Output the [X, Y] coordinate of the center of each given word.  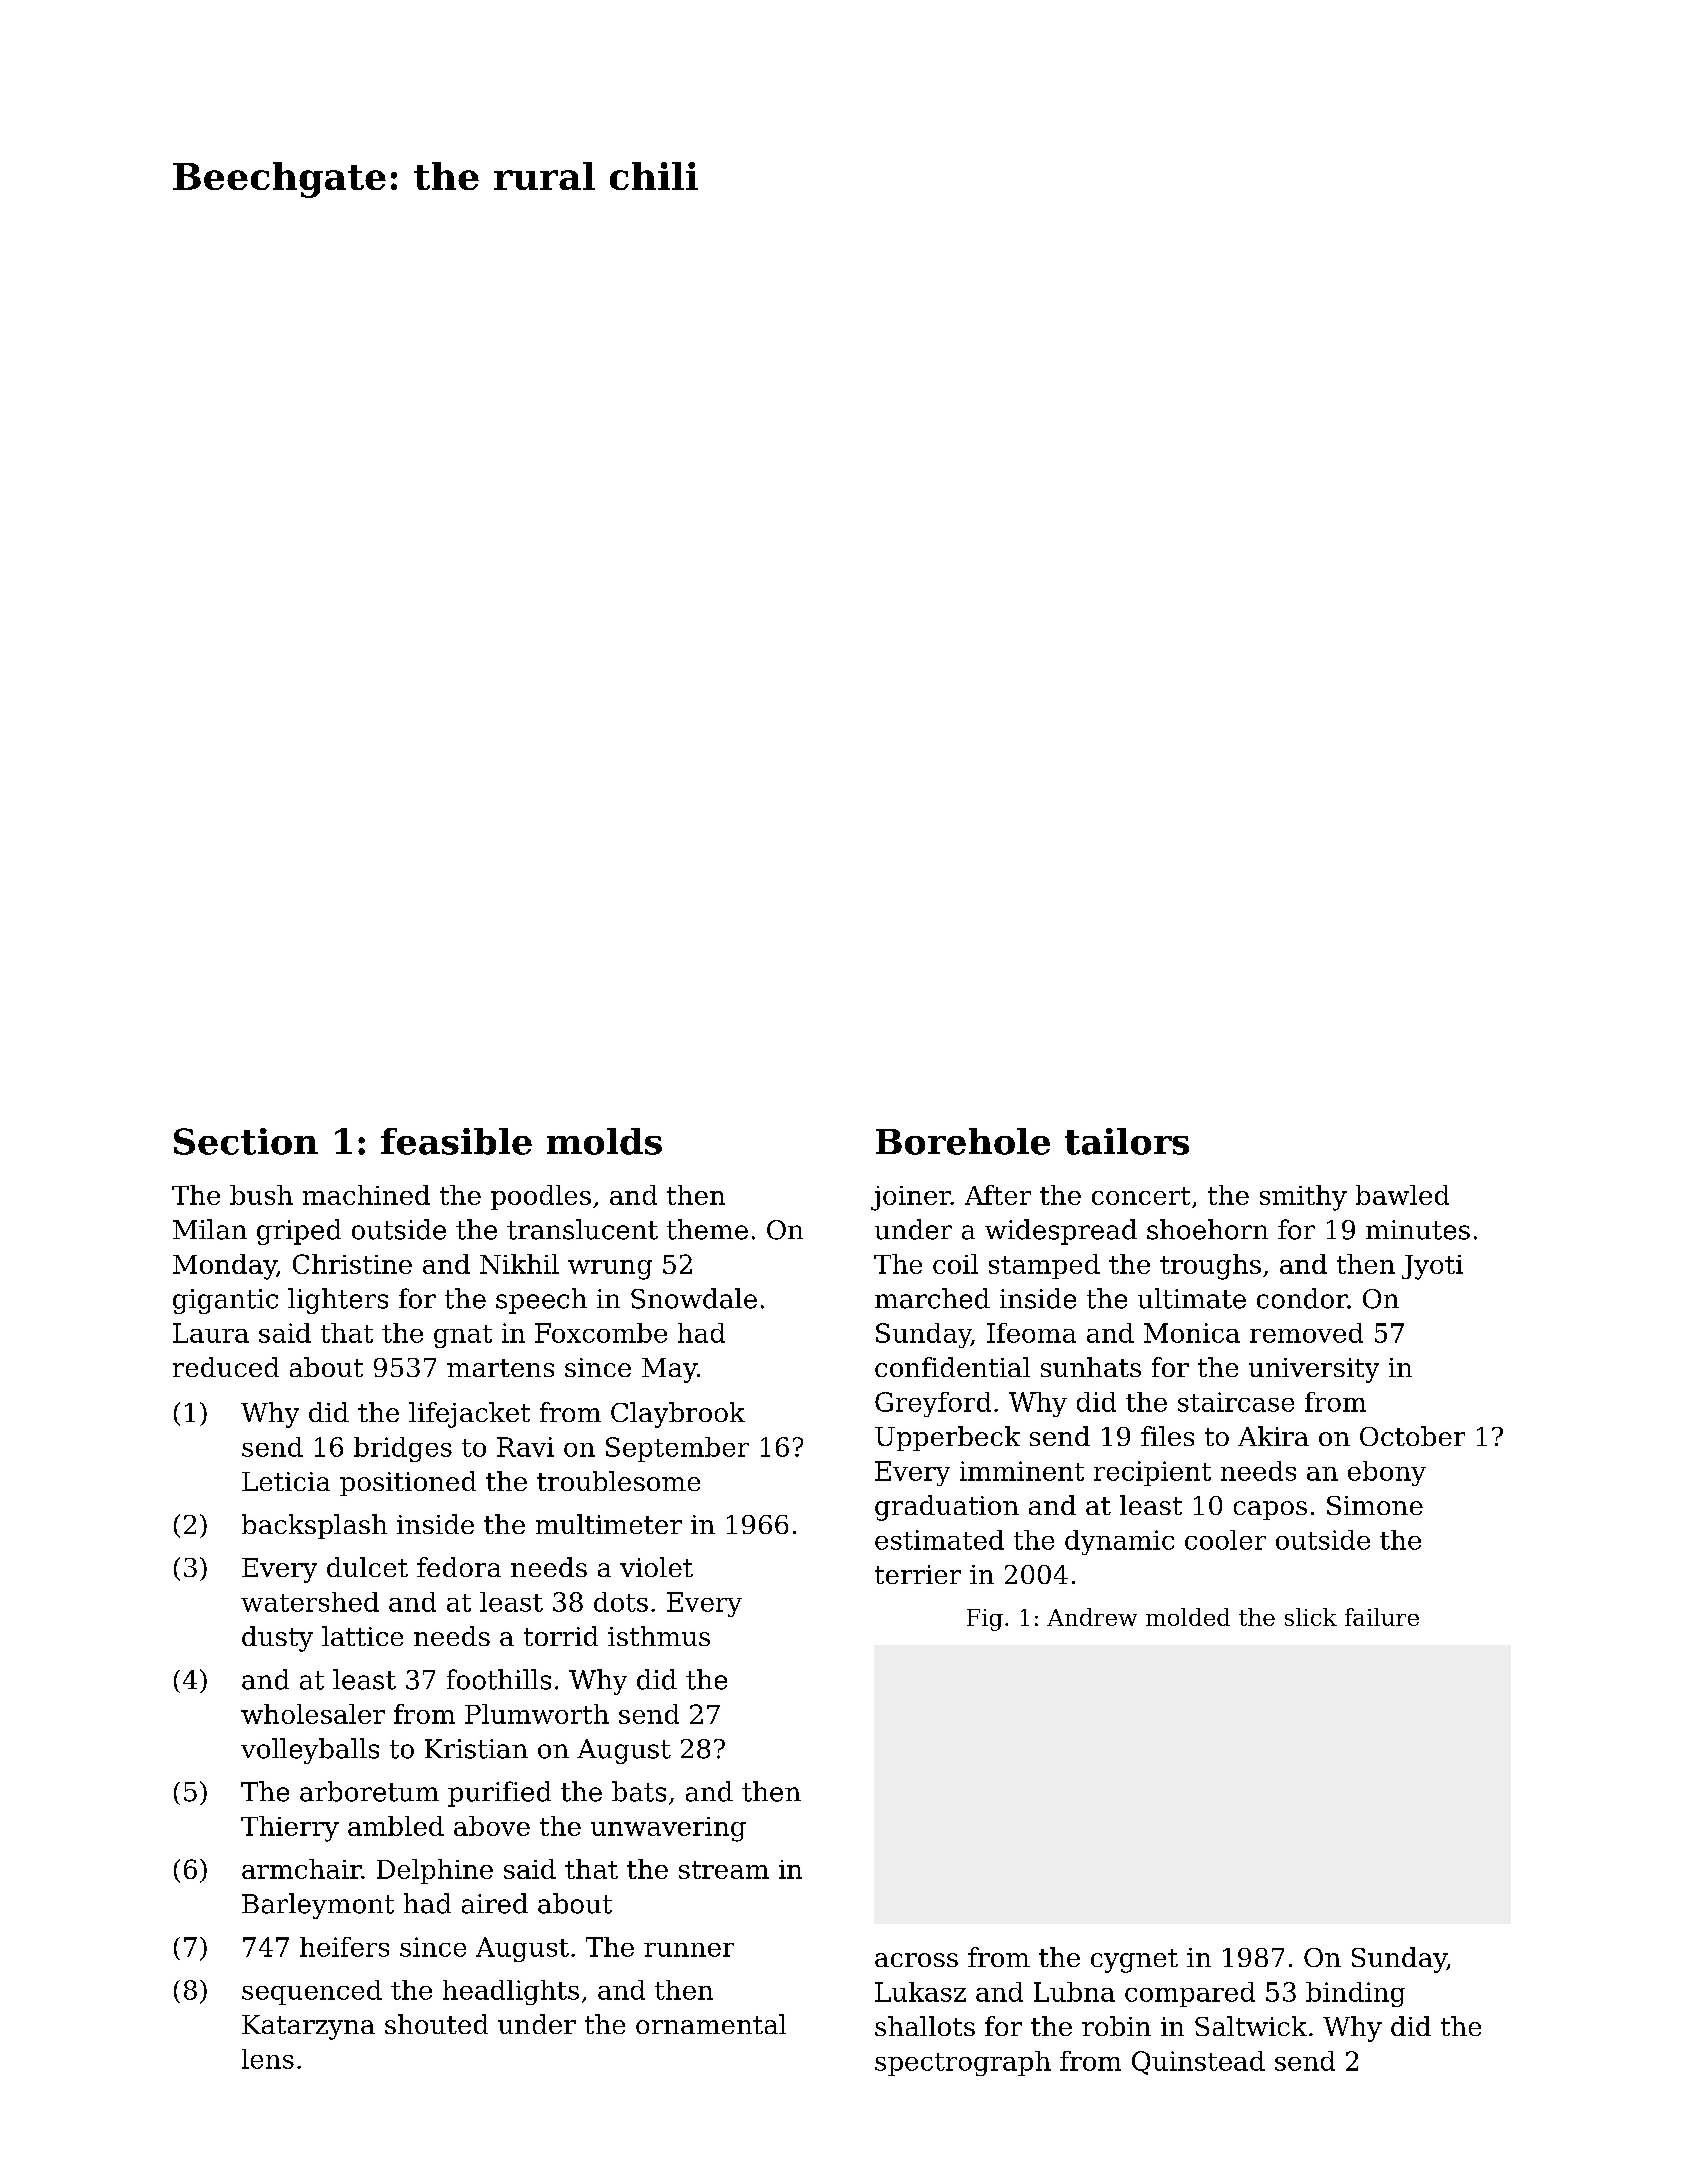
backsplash [314, 1526]
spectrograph [963, 2063]
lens [268, 2059]
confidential [952, 1367]
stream [724, 1870]
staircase [1236, 1402]
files [1167, 1436]
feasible [456, 1141]
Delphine [435, 1871]
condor [1302, 1298]
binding [1355, 1994]
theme [707, 1229]
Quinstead [1198, 2063]
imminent [1022, 1471]
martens [500, 1368]
